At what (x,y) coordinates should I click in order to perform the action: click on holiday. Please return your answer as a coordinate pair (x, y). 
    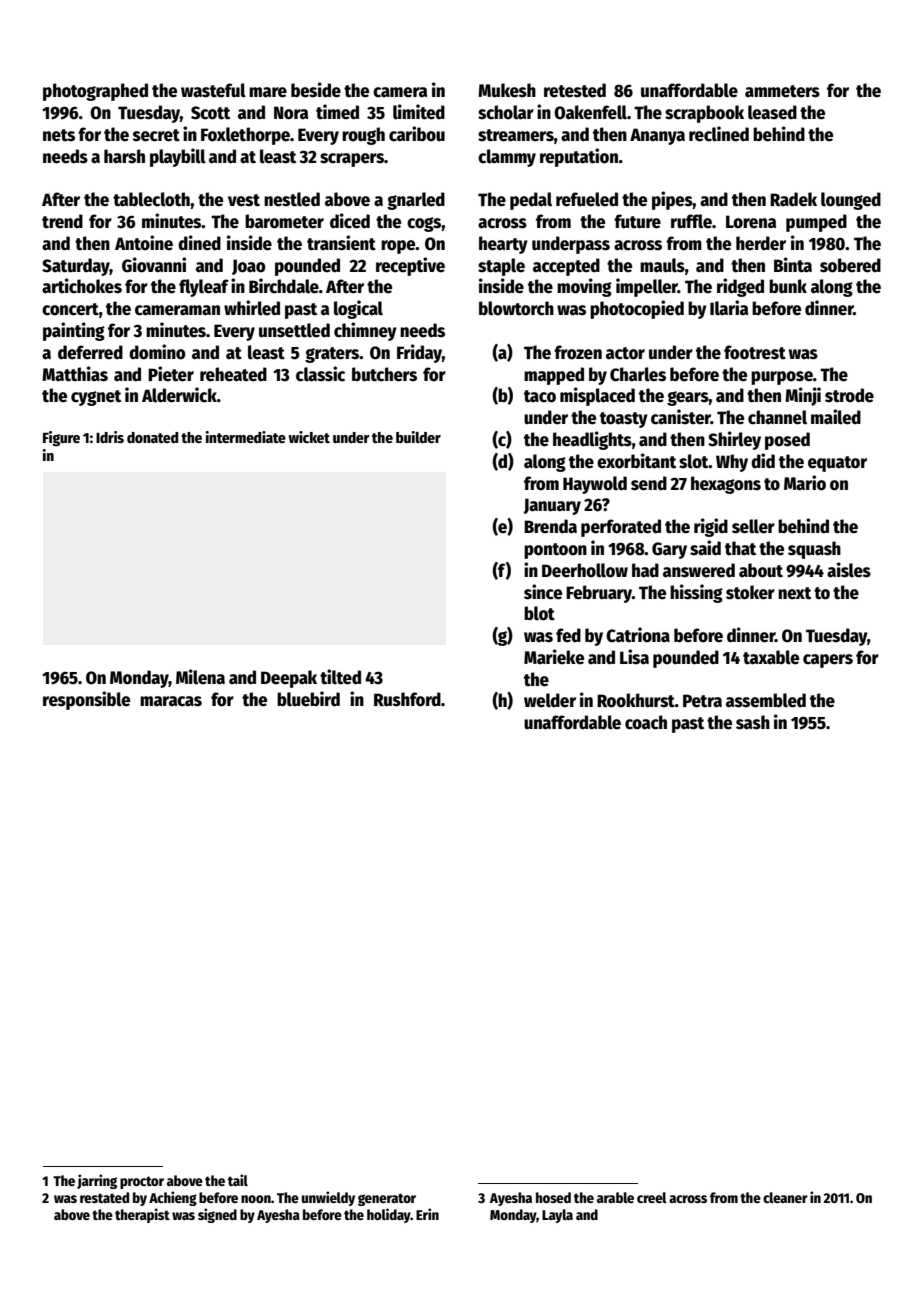
    Looking at the image, I should click on (389, 1215).
